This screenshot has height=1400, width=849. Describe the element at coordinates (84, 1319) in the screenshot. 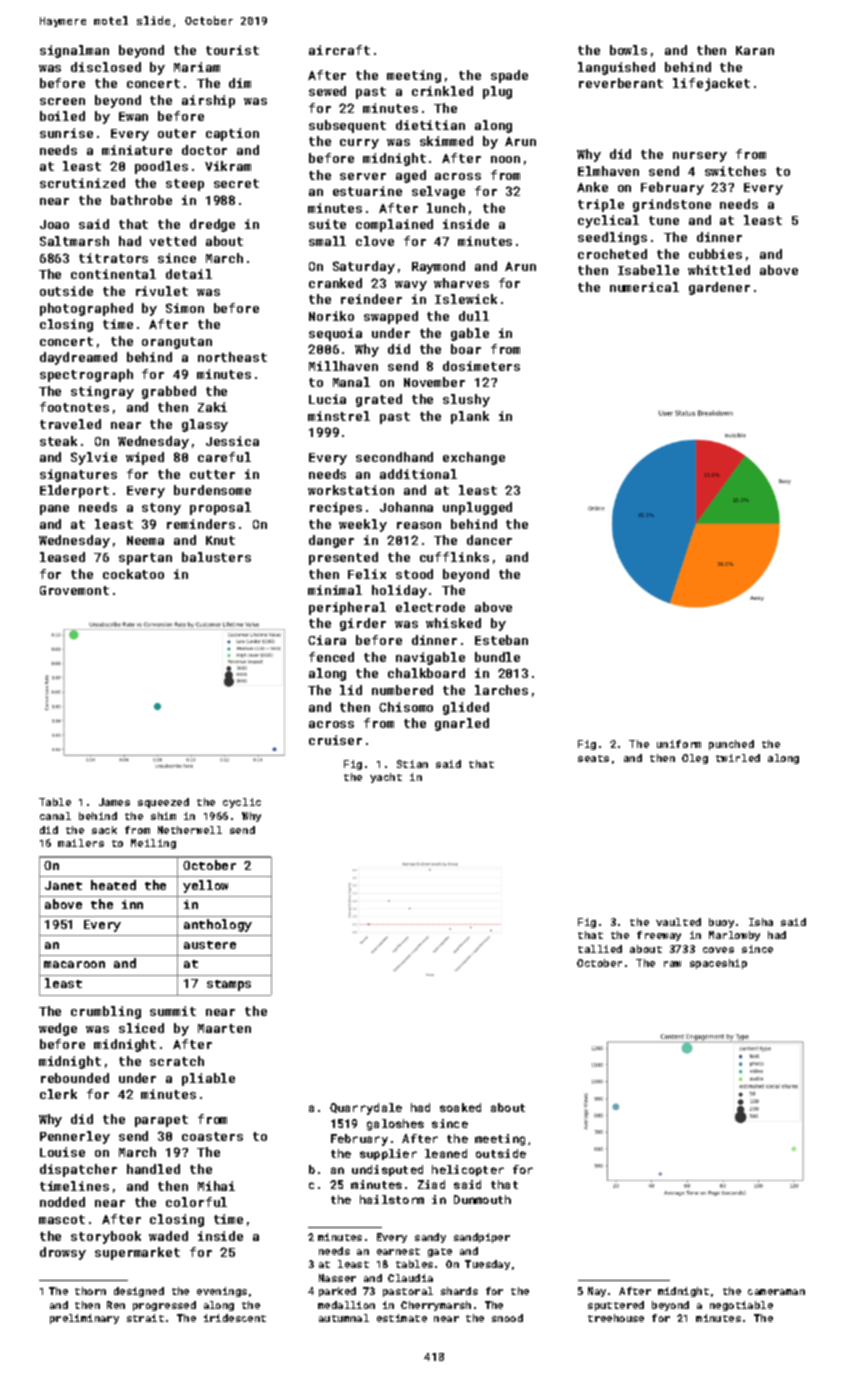

I see `preliminary` at that location.
